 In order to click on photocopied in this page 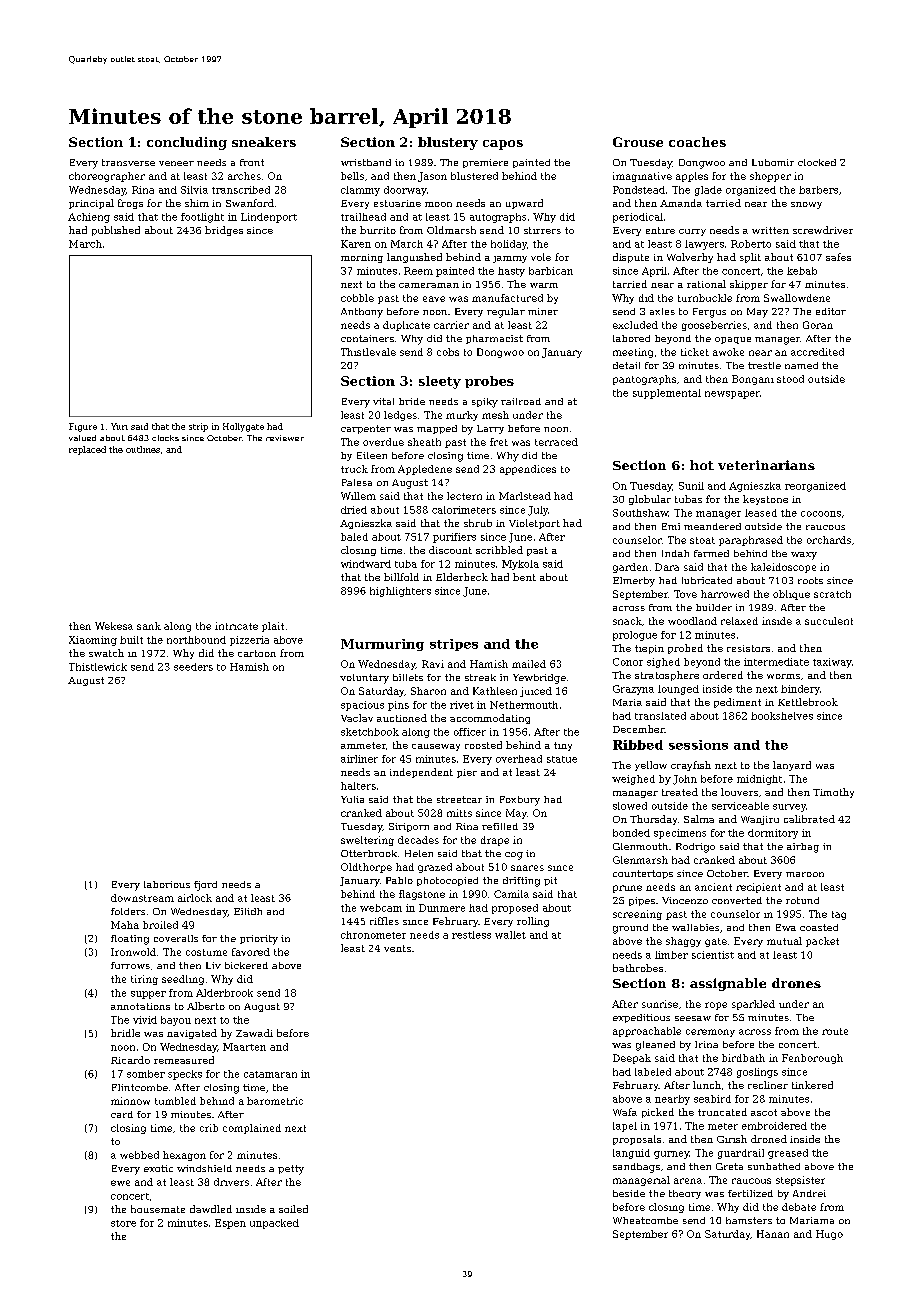, I will do `click(447, 881)`.
